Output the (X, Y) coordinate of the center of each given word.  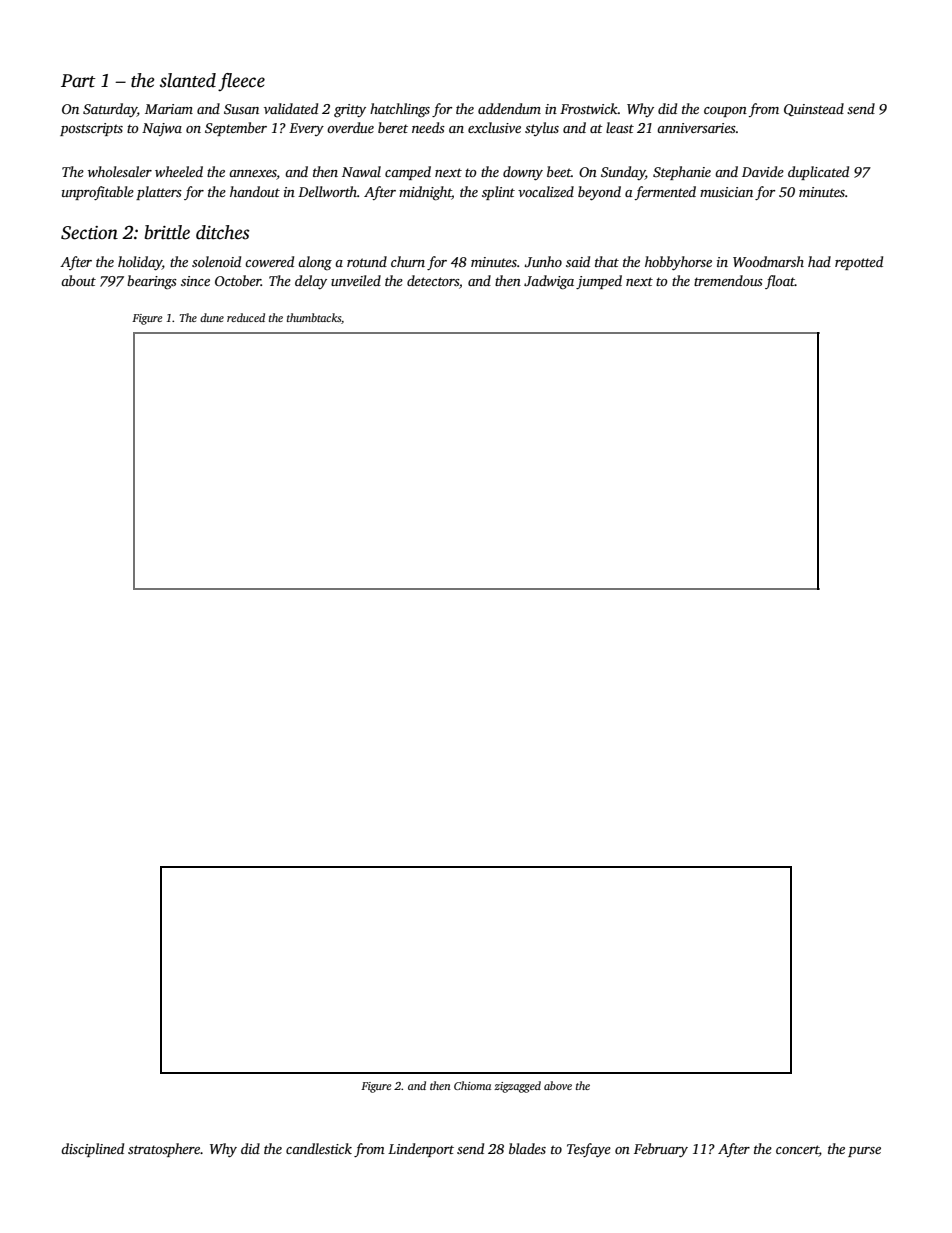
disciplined (92, 1150)
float (780, 282)
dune (212, 317)
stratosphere (164, 1150)
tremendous (728, 280)
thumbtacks (314, 317)
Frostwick (589, 108)
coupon (725, 112)
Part (78, 81)
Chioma (472, 1085)
